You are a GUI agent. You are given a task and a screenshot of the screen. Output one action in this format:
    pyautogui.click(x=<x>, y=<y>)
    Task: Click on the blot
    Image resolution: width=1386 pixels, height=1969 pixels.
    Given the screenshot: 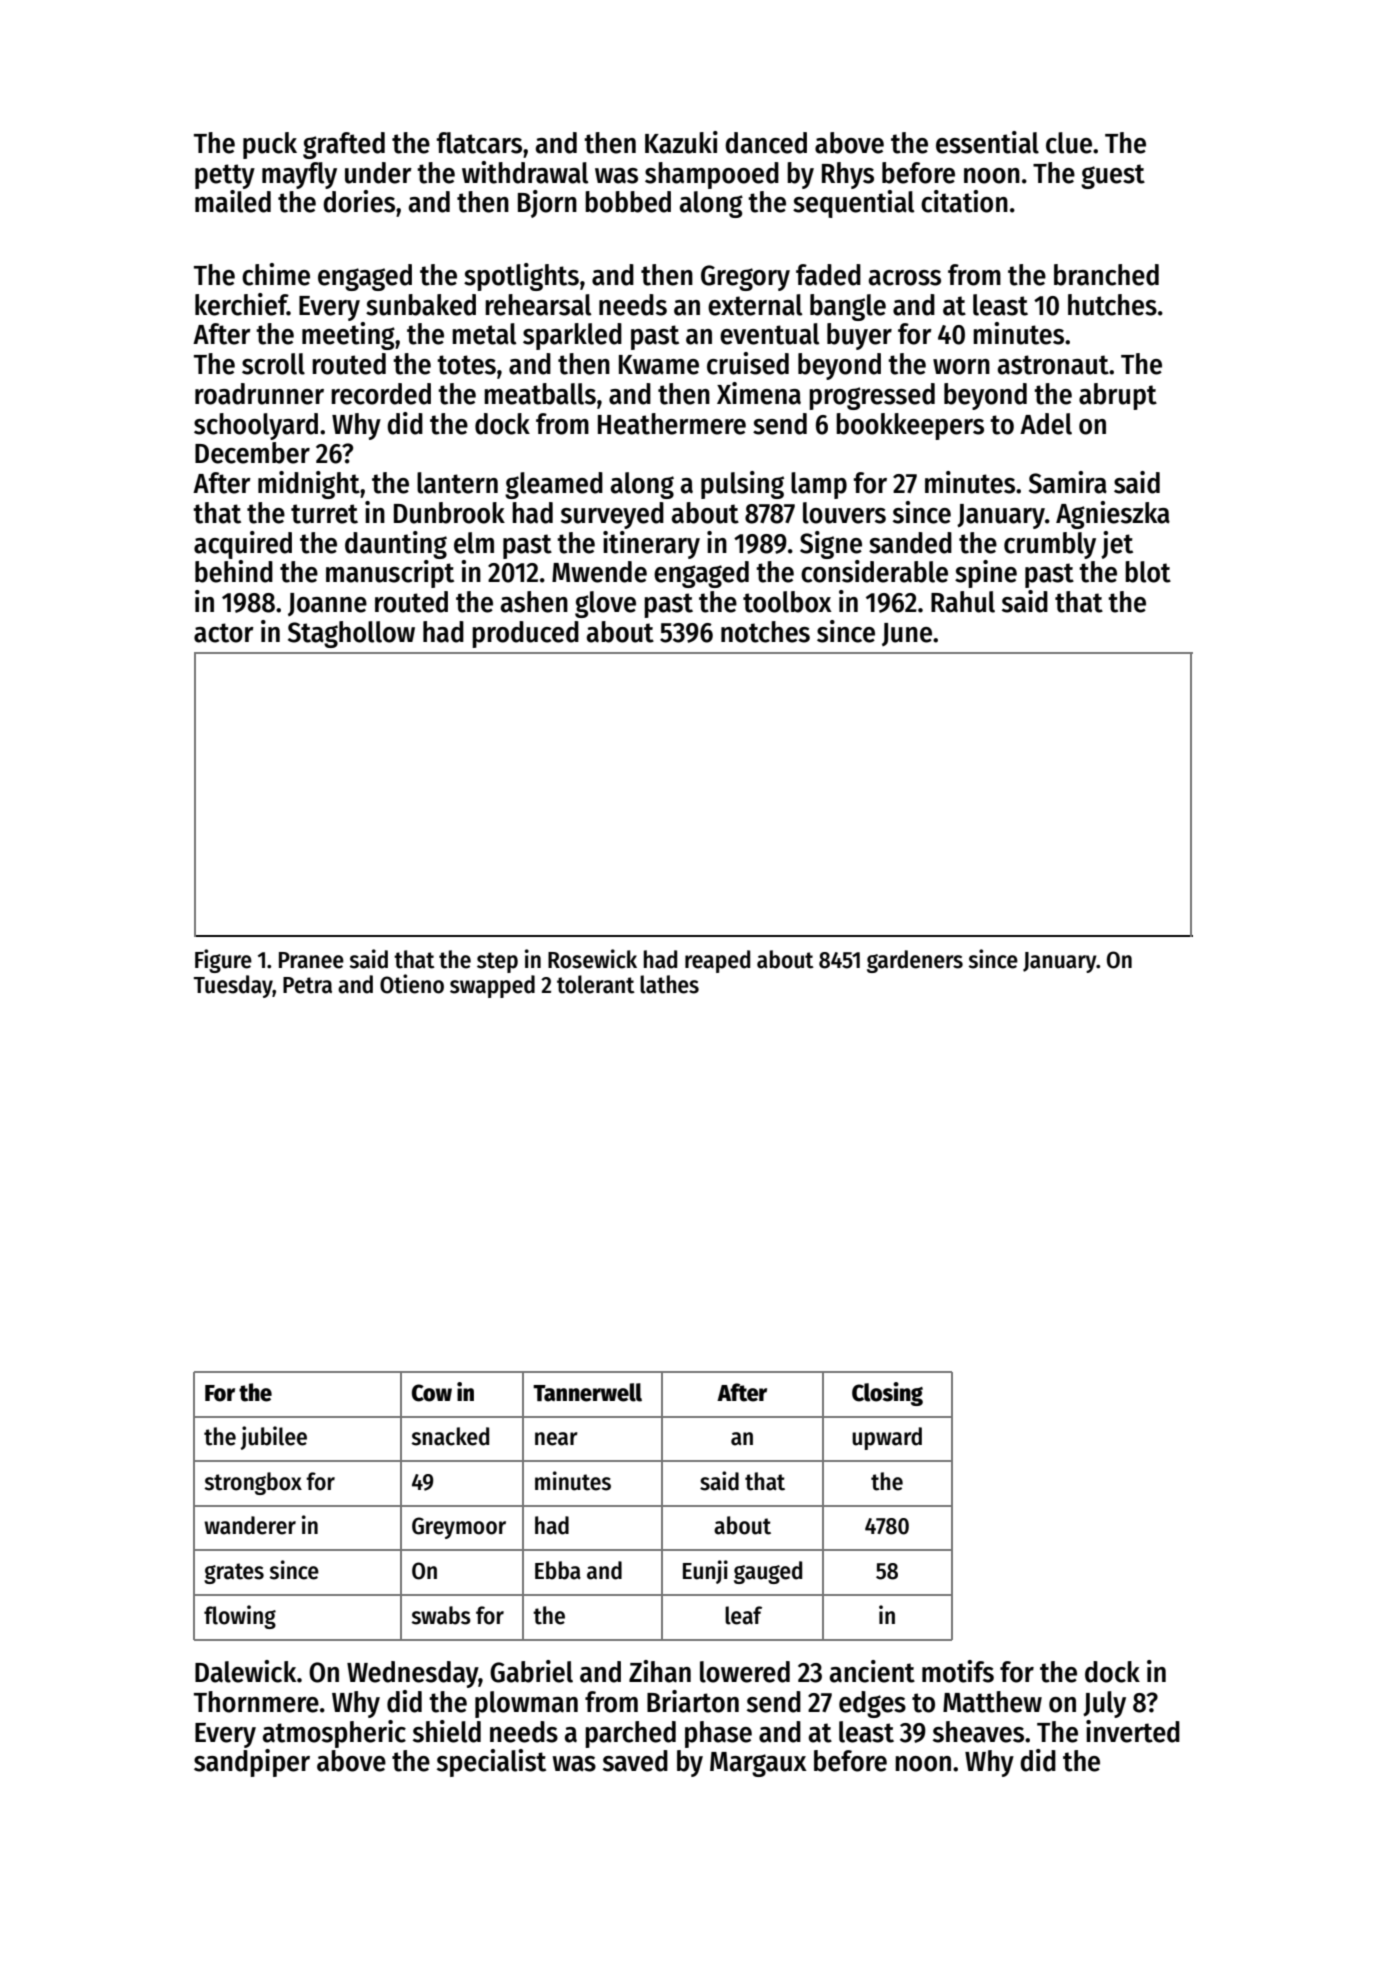 What is the action you would take?
    pyautogui.click(x=1148, y=572)
